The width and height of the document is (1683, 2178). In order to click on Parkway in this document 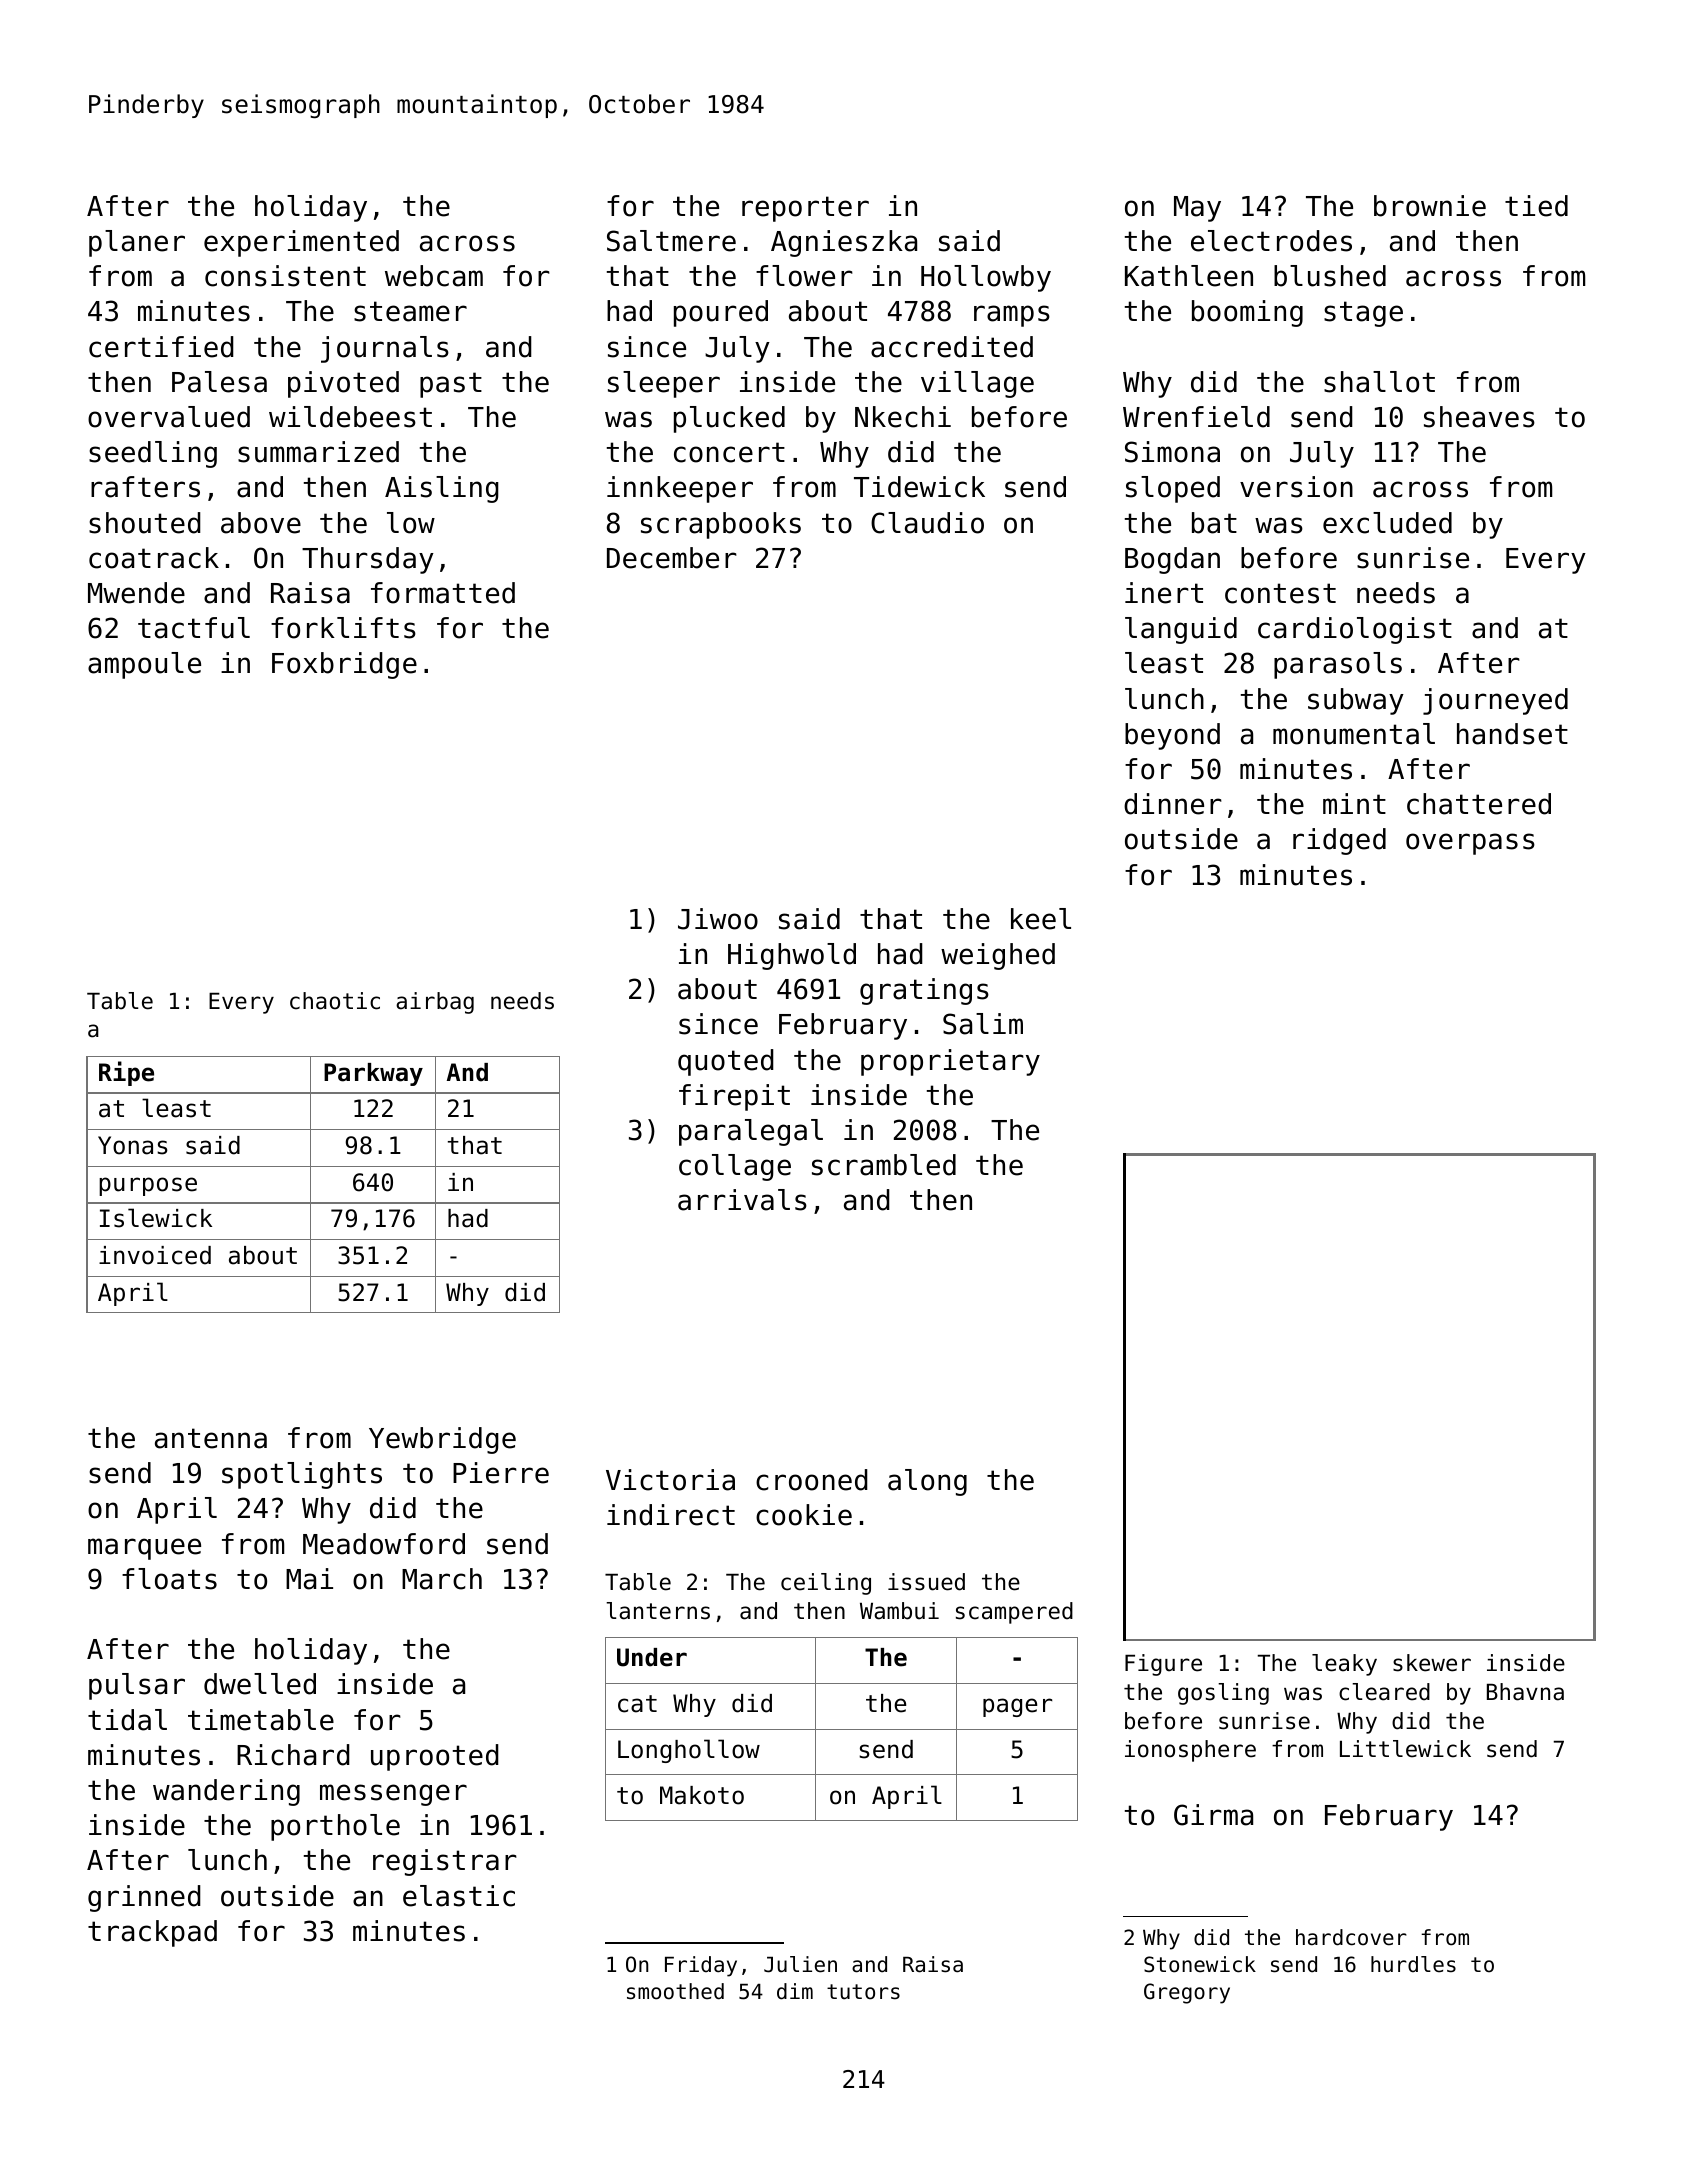, I will do `click(373, 1074)`.
